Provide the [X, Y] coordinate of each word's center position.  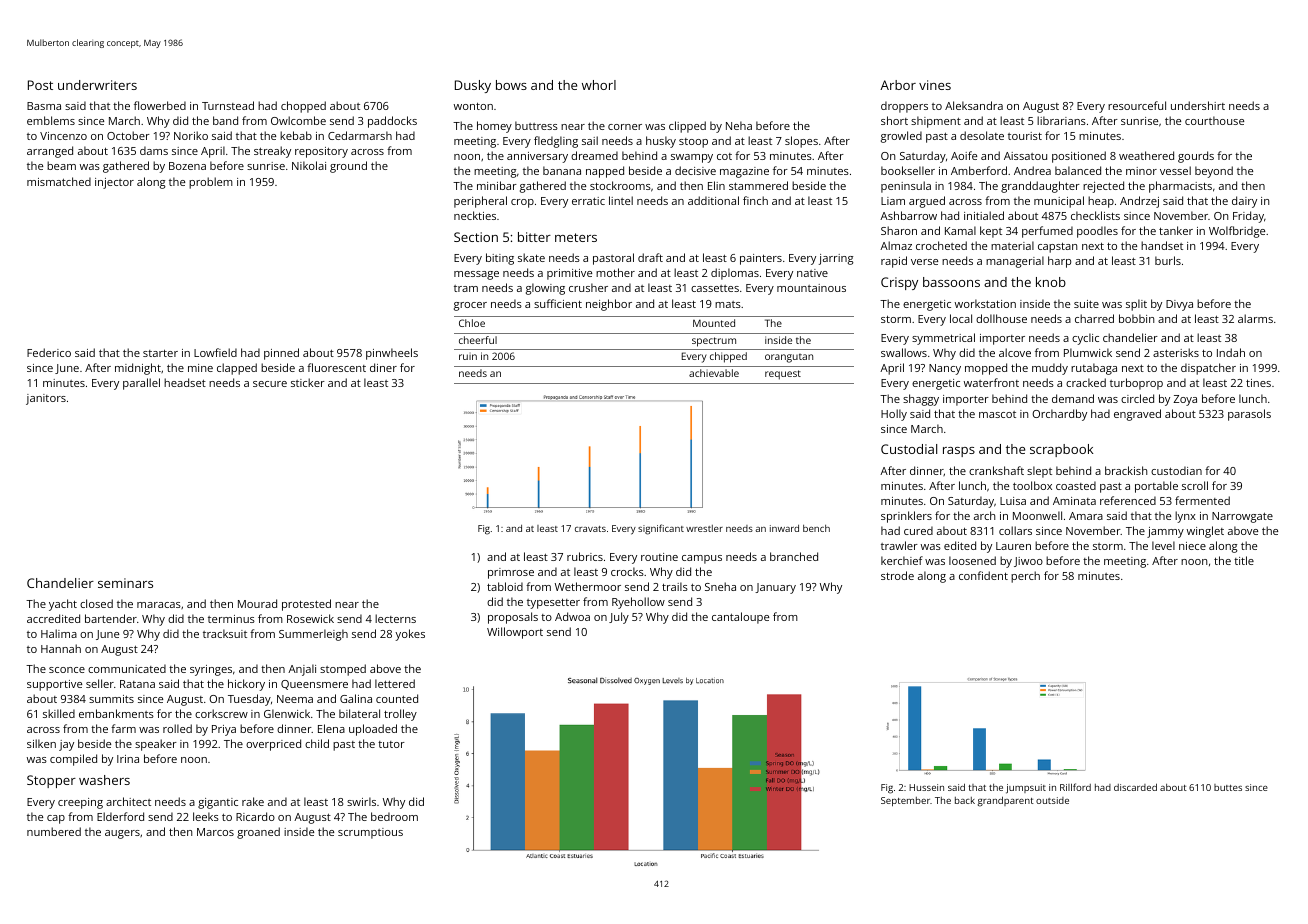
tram [466, 288]
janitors [46, 399]
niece [1192, 546]
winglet [1205, 532]
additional [713, 200]
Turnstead [228, 105]
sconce [67, 670]
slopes [801, 142]
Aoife [964, 155]
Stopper [51, 781]
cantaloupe [740, 618]
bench [816, 528]
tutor [391, 744]
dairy [1244, 202]
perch [1025, 577]
